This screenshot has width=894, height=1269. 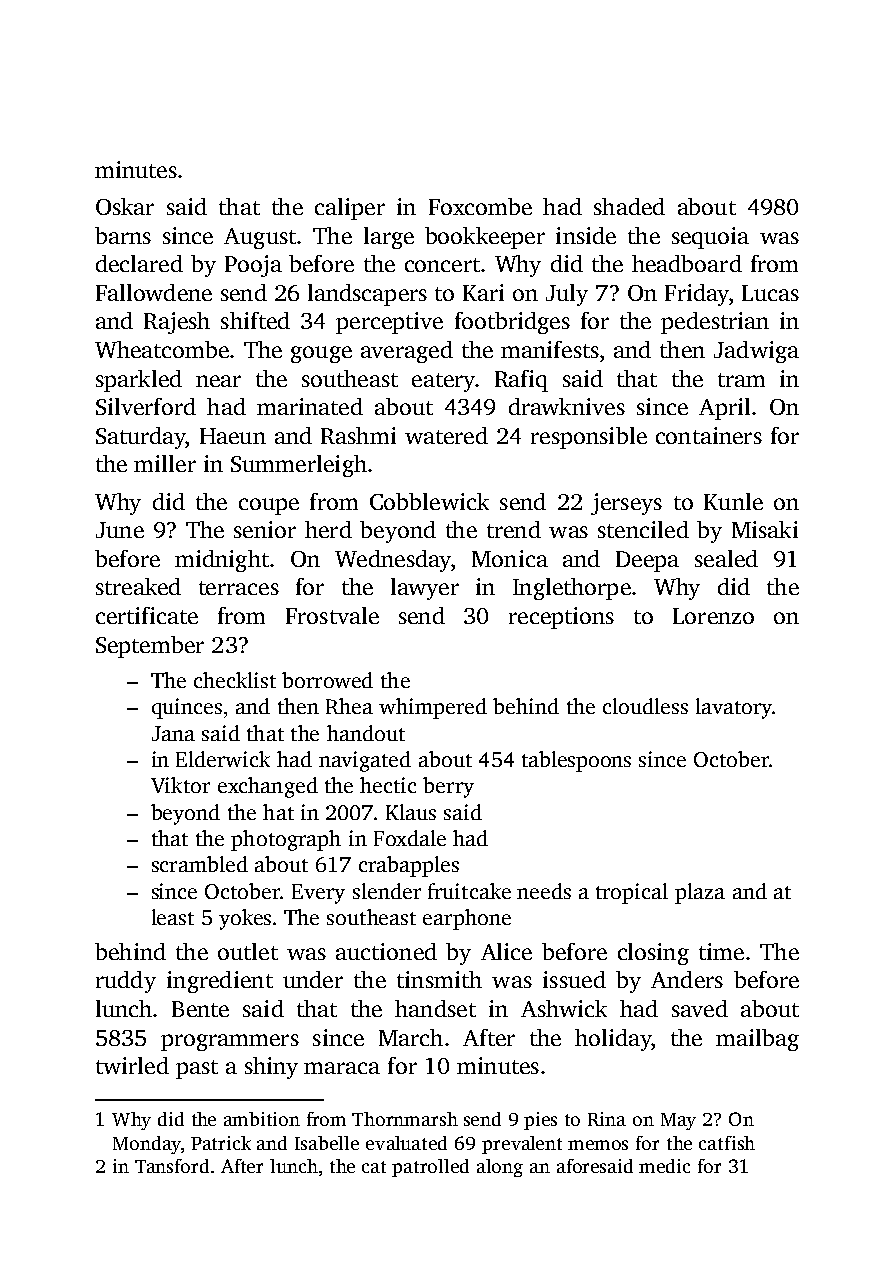 What do you see at coordinates (318, 894) in the screenshot?
I see `Every` at bounding box center [318, 894].
